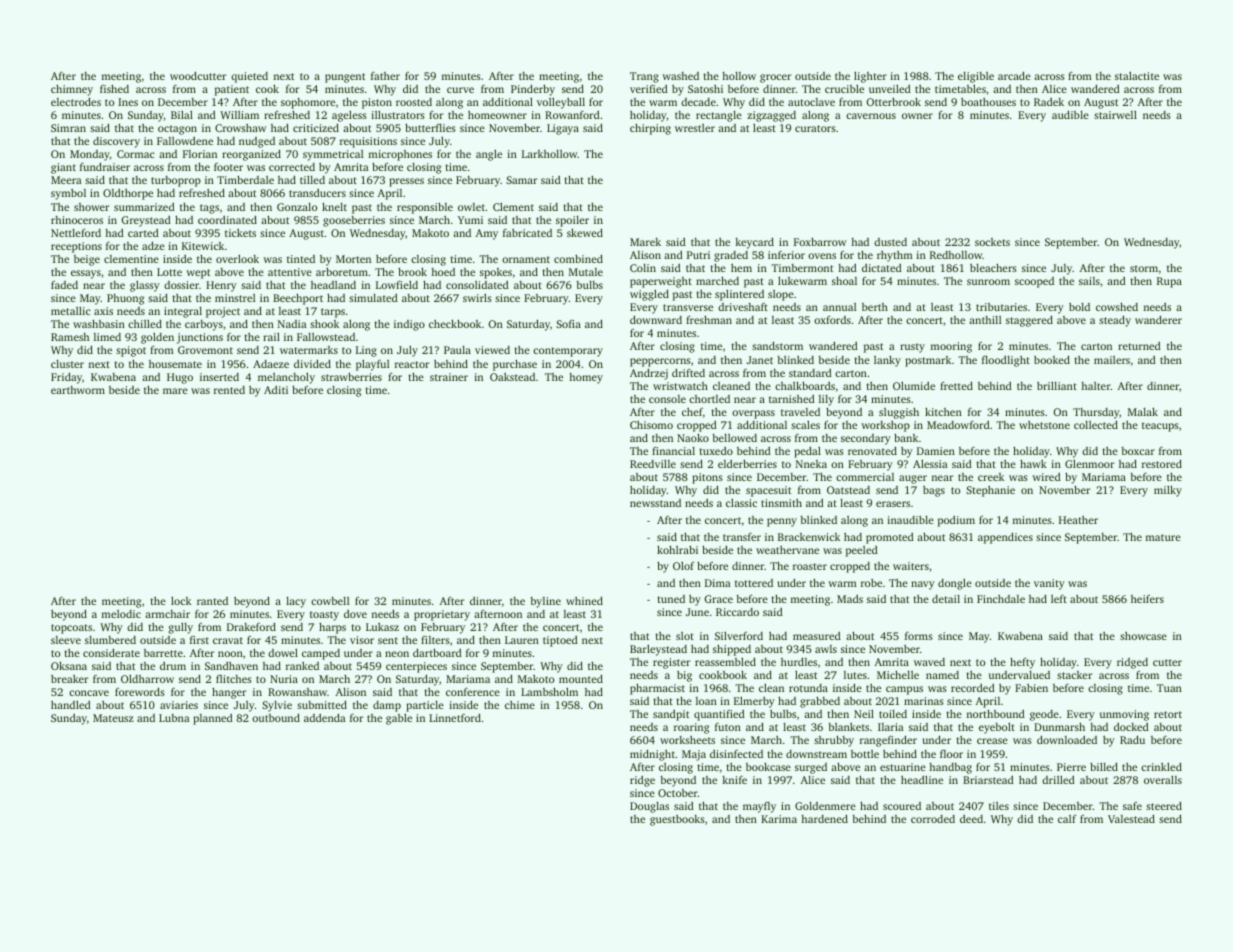 The width and height of the image is (1233, 952). I want to click on sandpit, so click(671, 715).
